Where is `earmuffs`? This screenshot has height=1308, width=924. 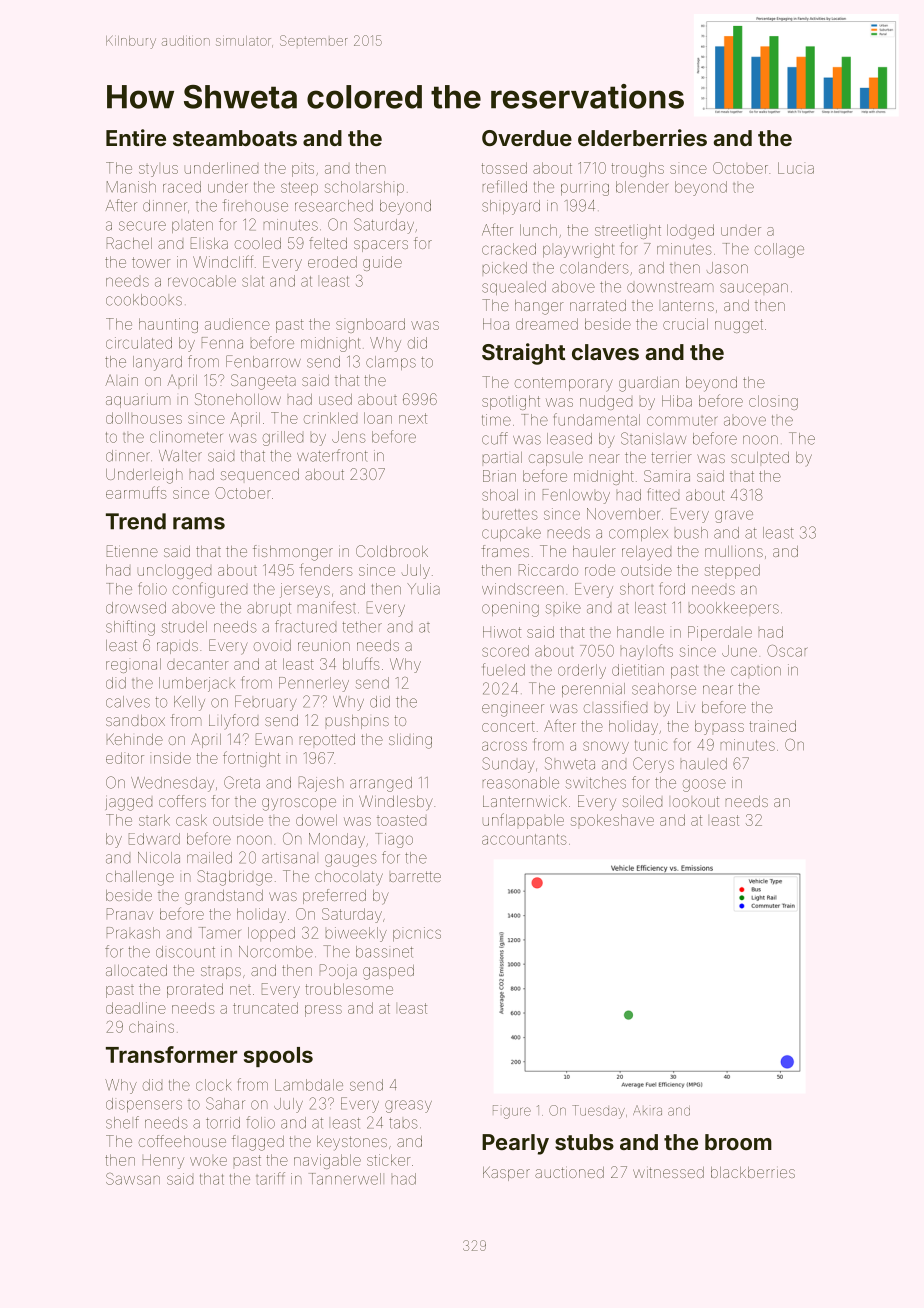 earmuffs is located at coordinates (136, 492).
